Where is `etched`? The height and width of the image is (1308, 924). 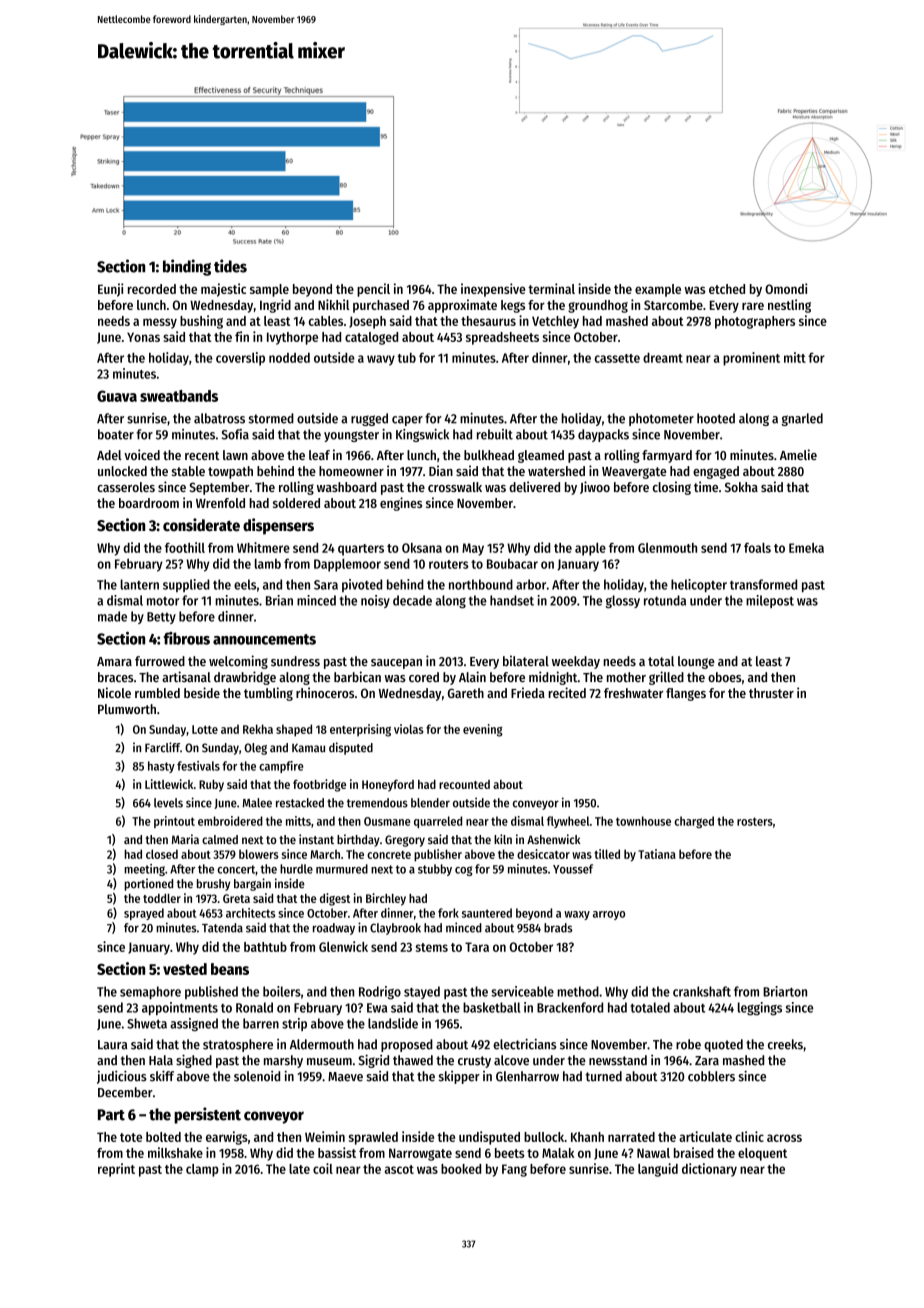
etched is located at coordinates (727, 289).
